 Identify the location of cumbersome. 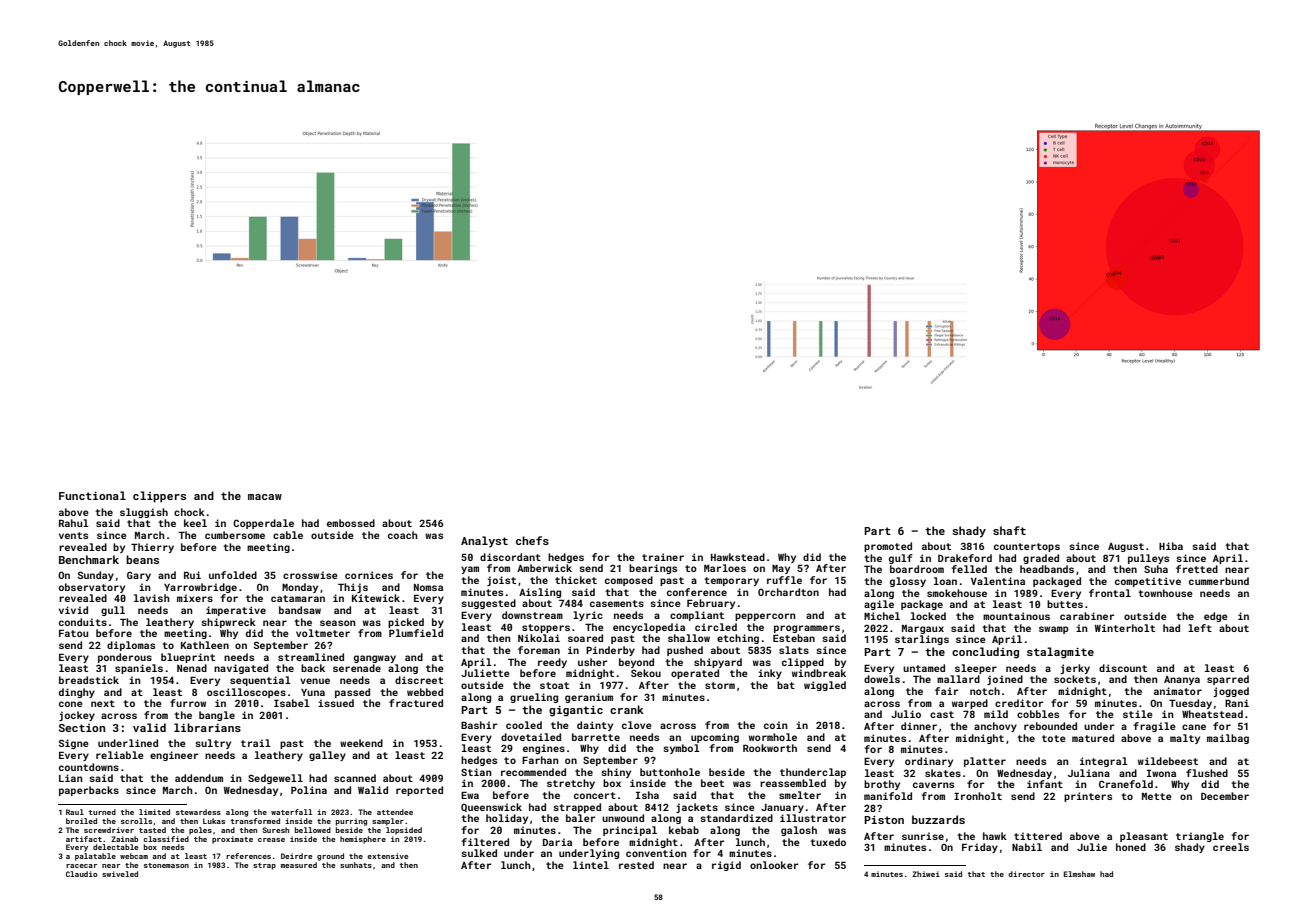
(235, 535).
